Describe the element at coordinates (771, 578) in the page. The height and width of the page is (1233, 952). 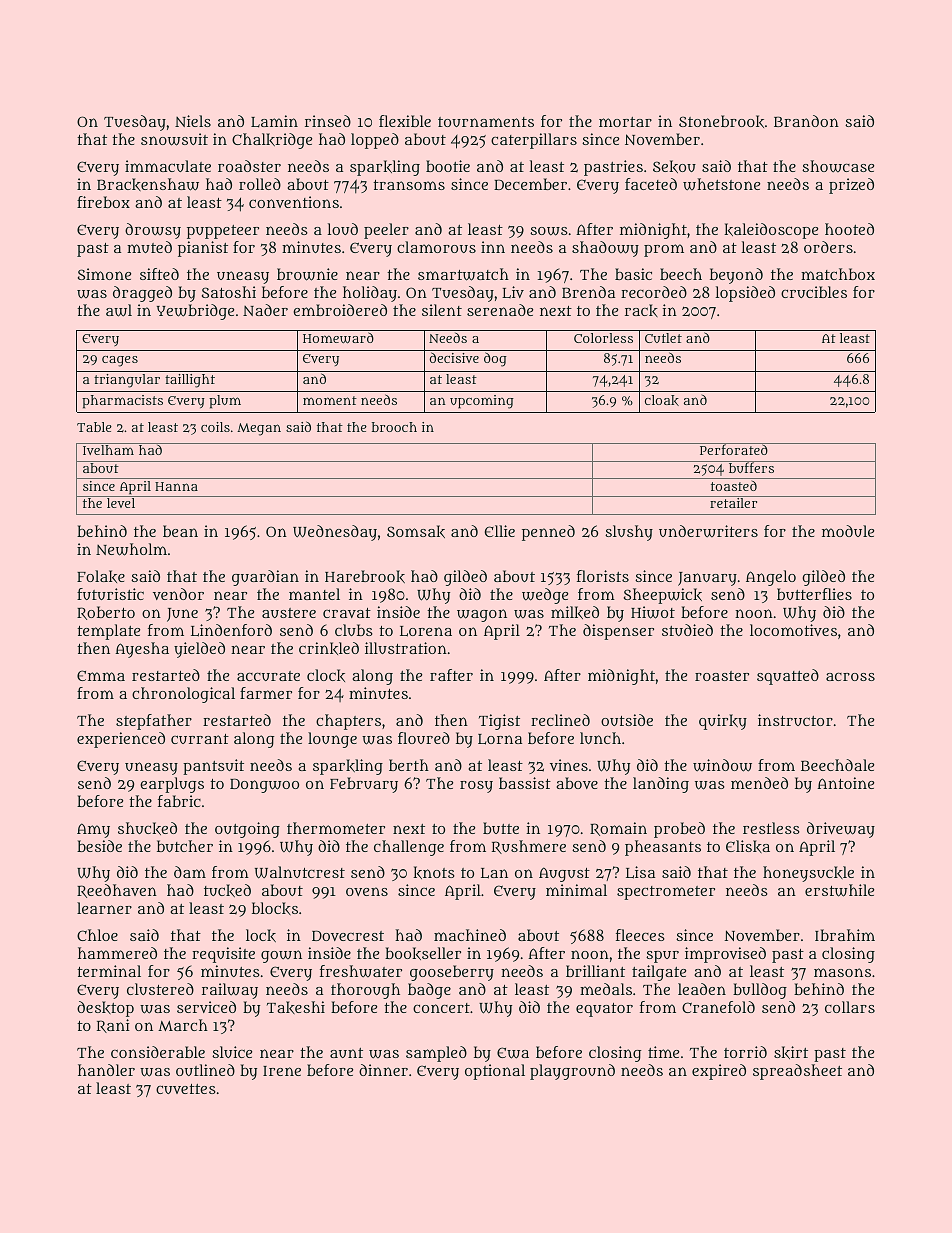
I see `Angelo` at that location.
